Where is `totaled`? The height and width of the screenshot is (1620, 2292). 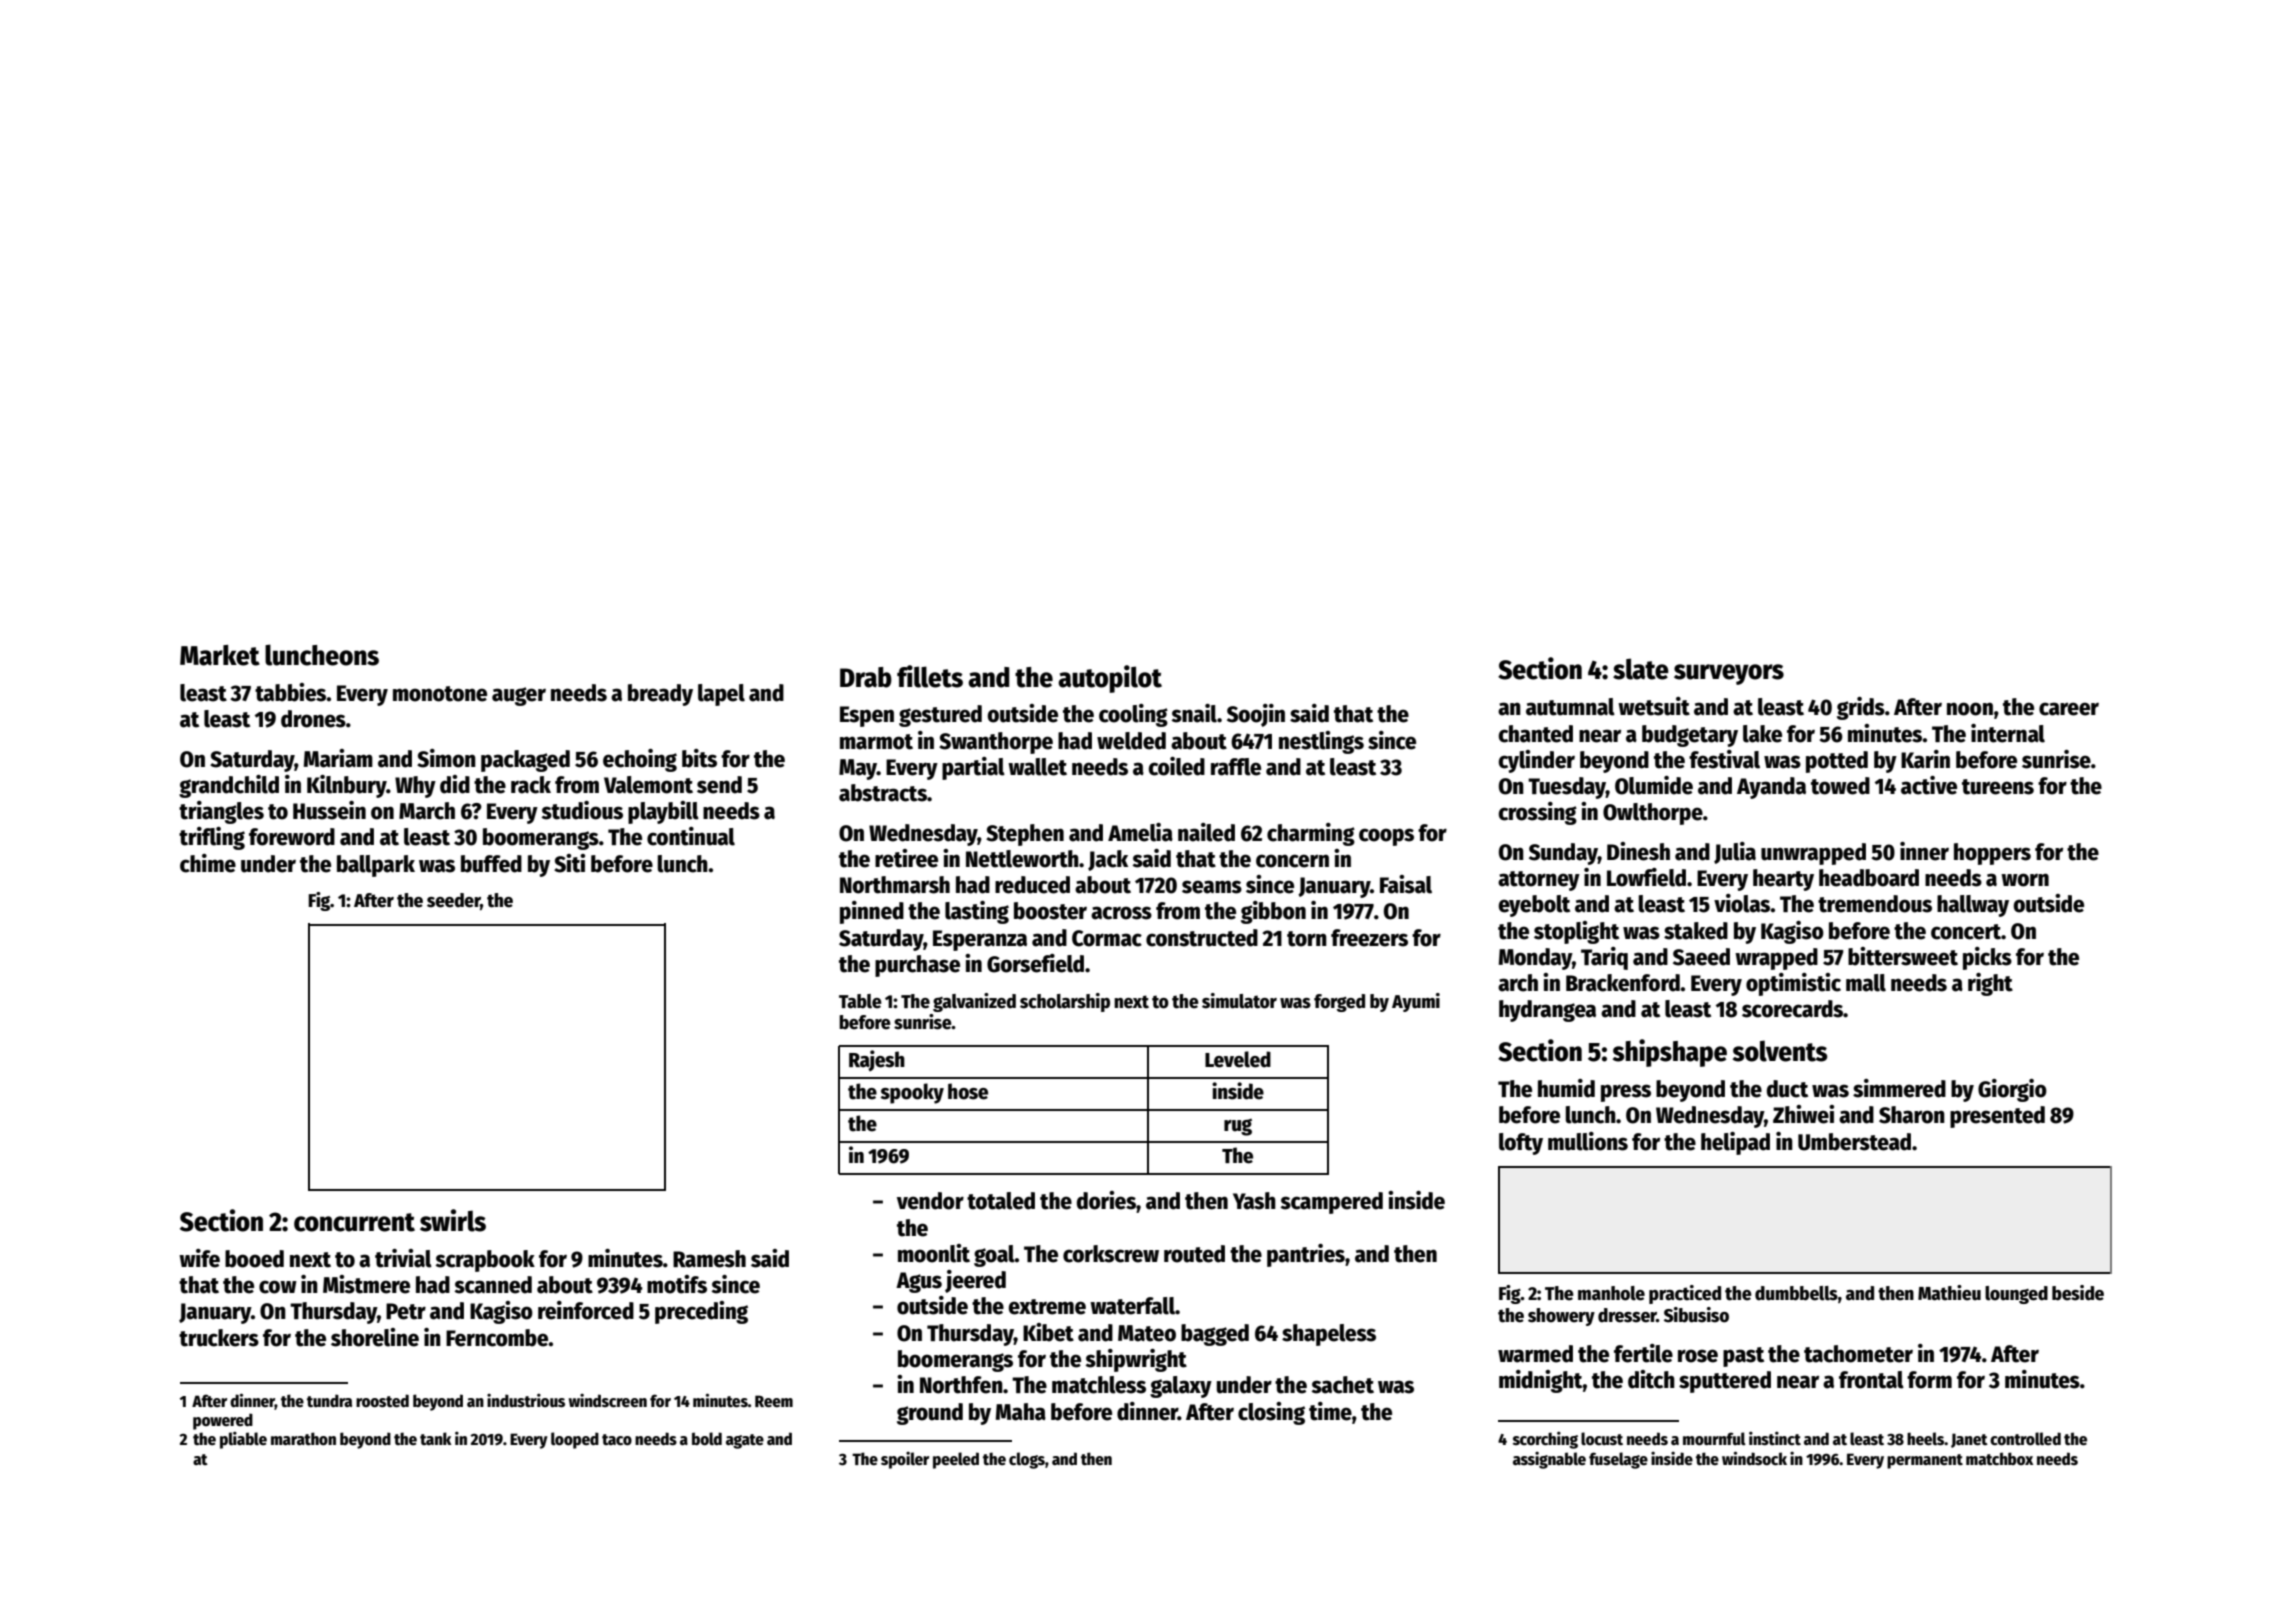
totaled is located at coordinates (1001, 1201).
